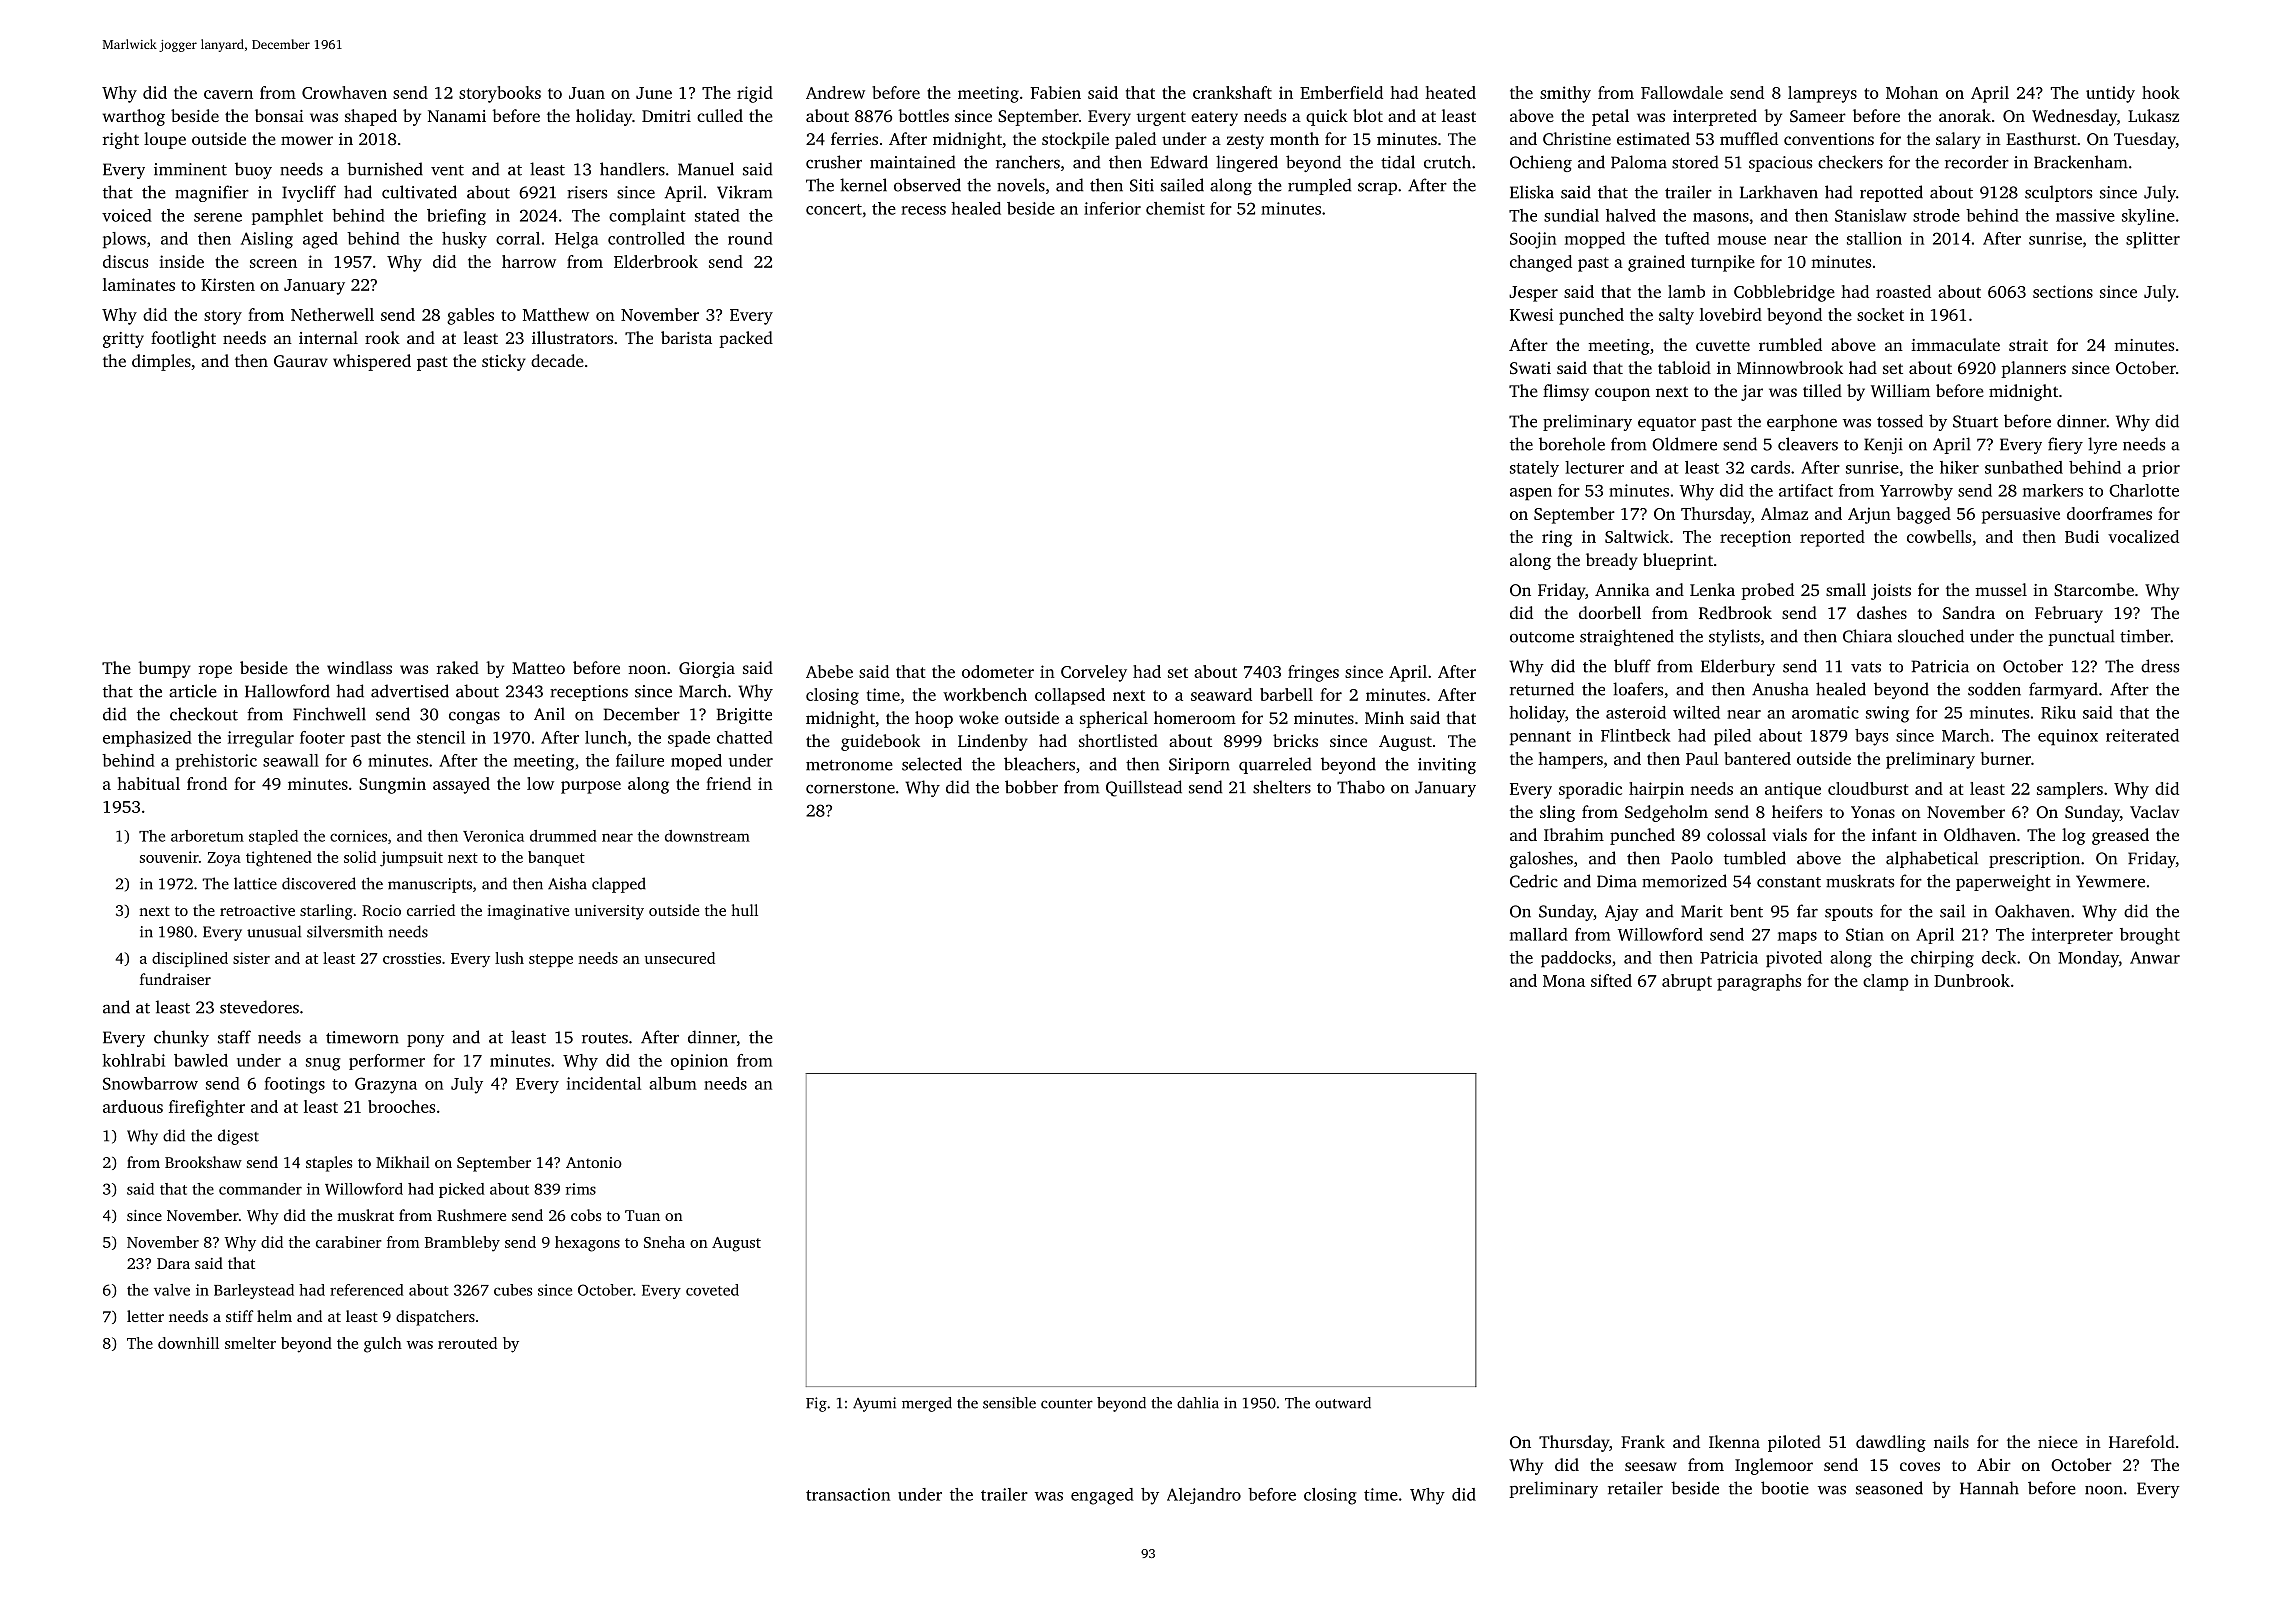  Describe the element at coordinates (2145, 140) in the page. I see `Tuesday` at that location.
